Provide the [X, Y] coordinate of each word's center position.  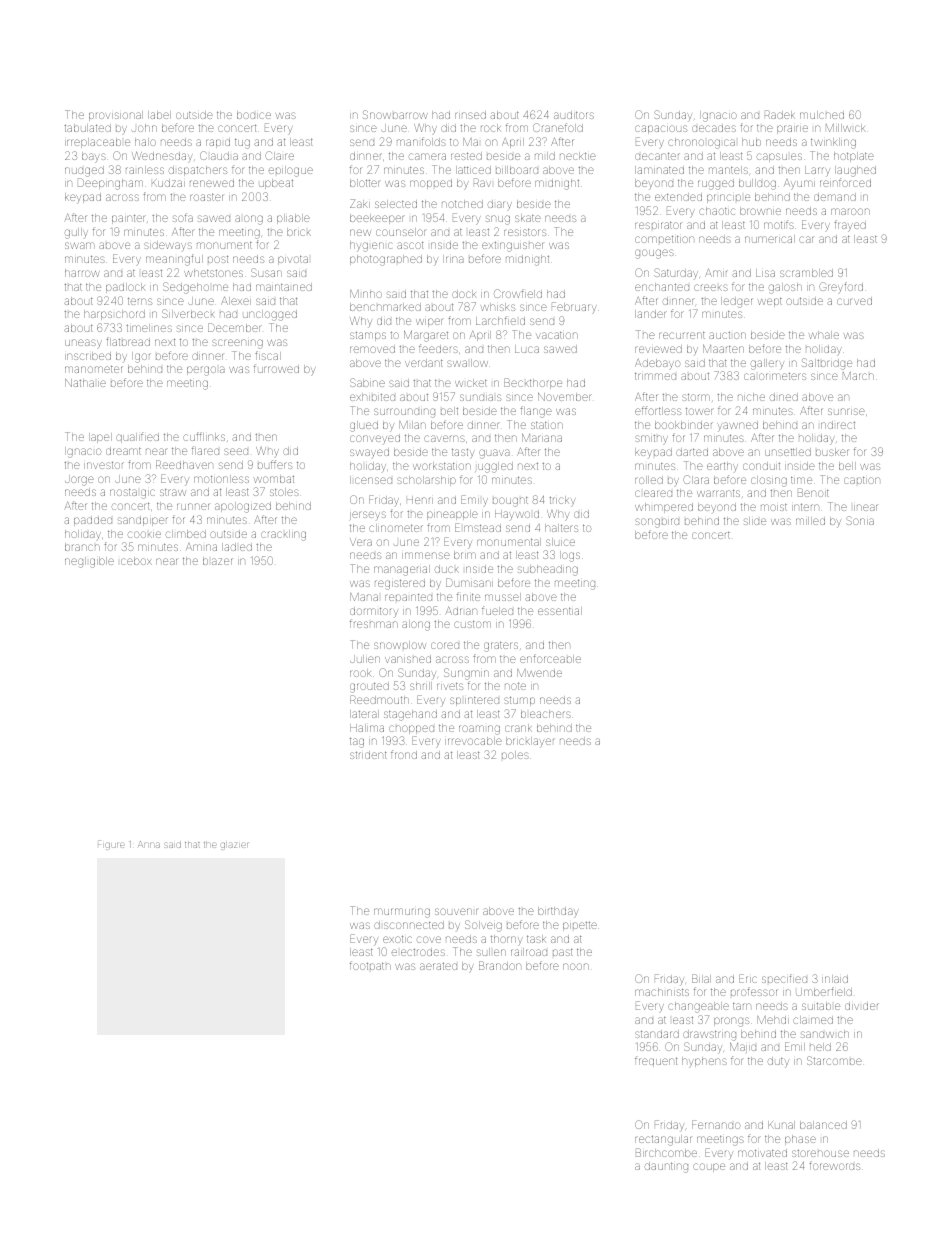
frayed [850, 226]
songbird [657, 523]
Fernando [716, 1124]
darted [692, 452]
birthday [558, 912]
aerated [438, 966]
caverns [444, 438]
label [159, 115]
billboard [517, 170]
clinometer [396, 528]
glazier [234, 846]
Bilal [701, 978]
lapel [100, 438]
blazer [218, 561]
